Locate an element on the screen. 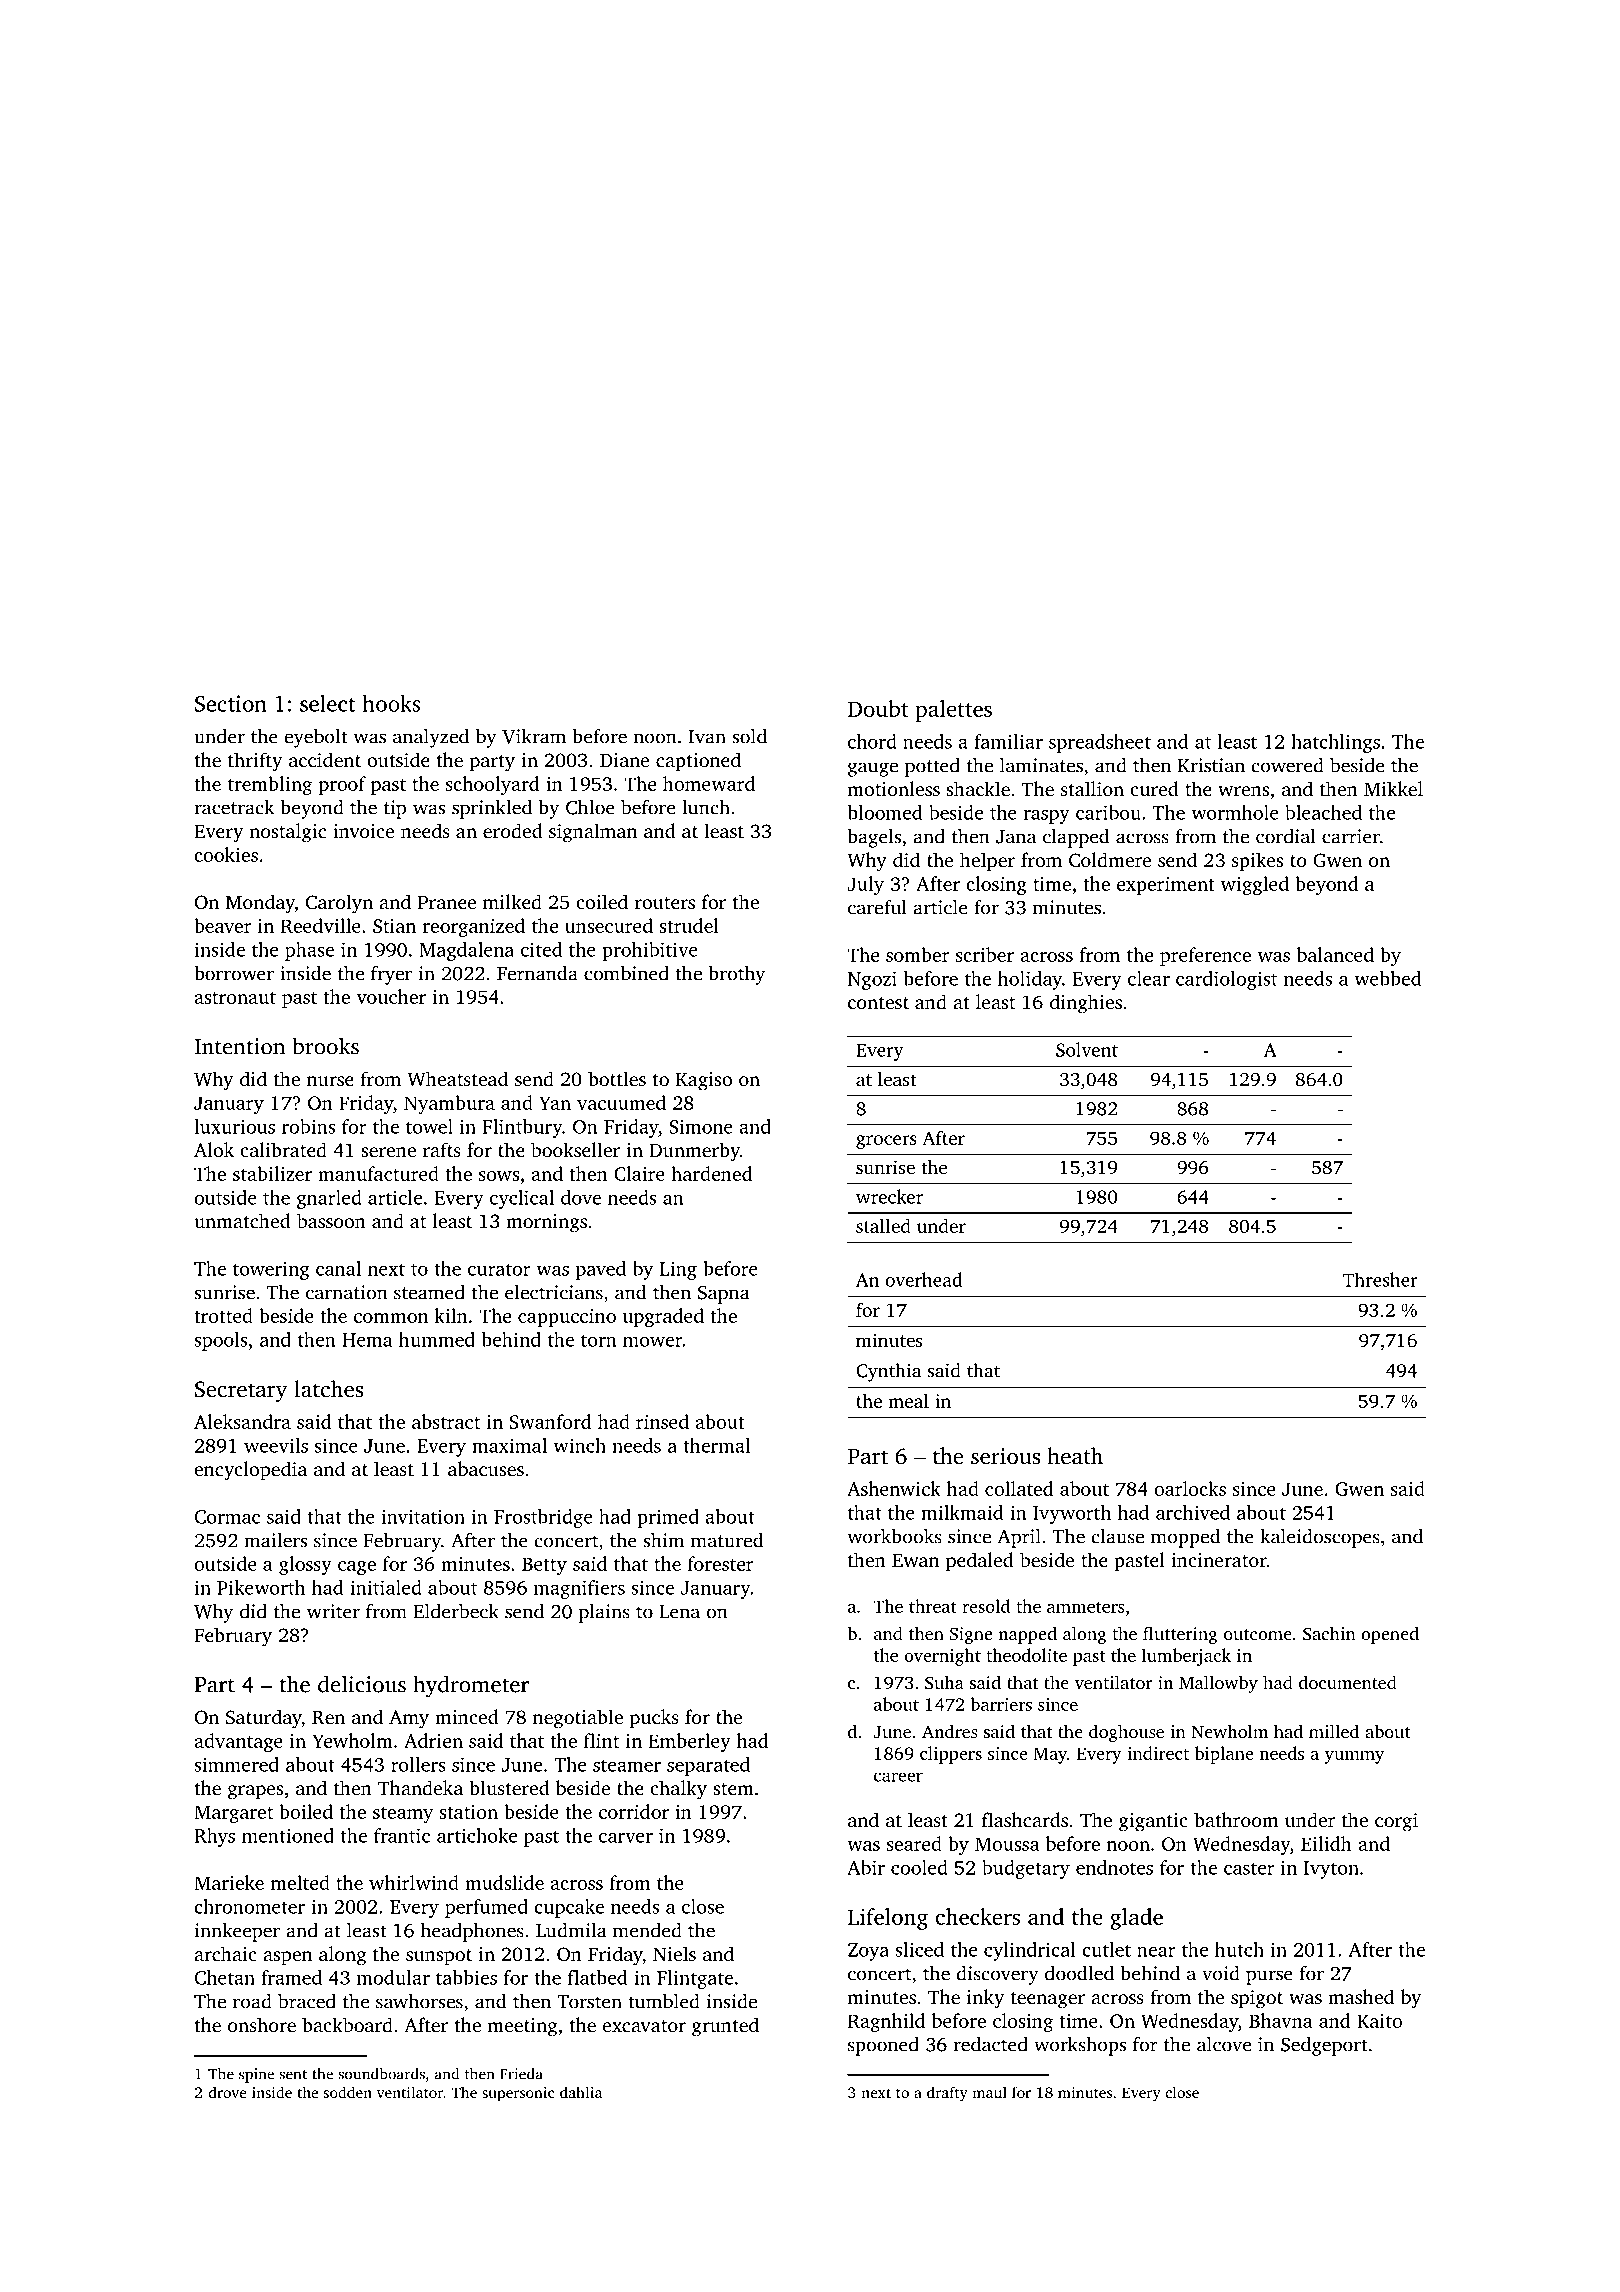 Image resolution: width=1620 pixels, height=2292 pixels. brooks is located at coordinates (325, 1046).
